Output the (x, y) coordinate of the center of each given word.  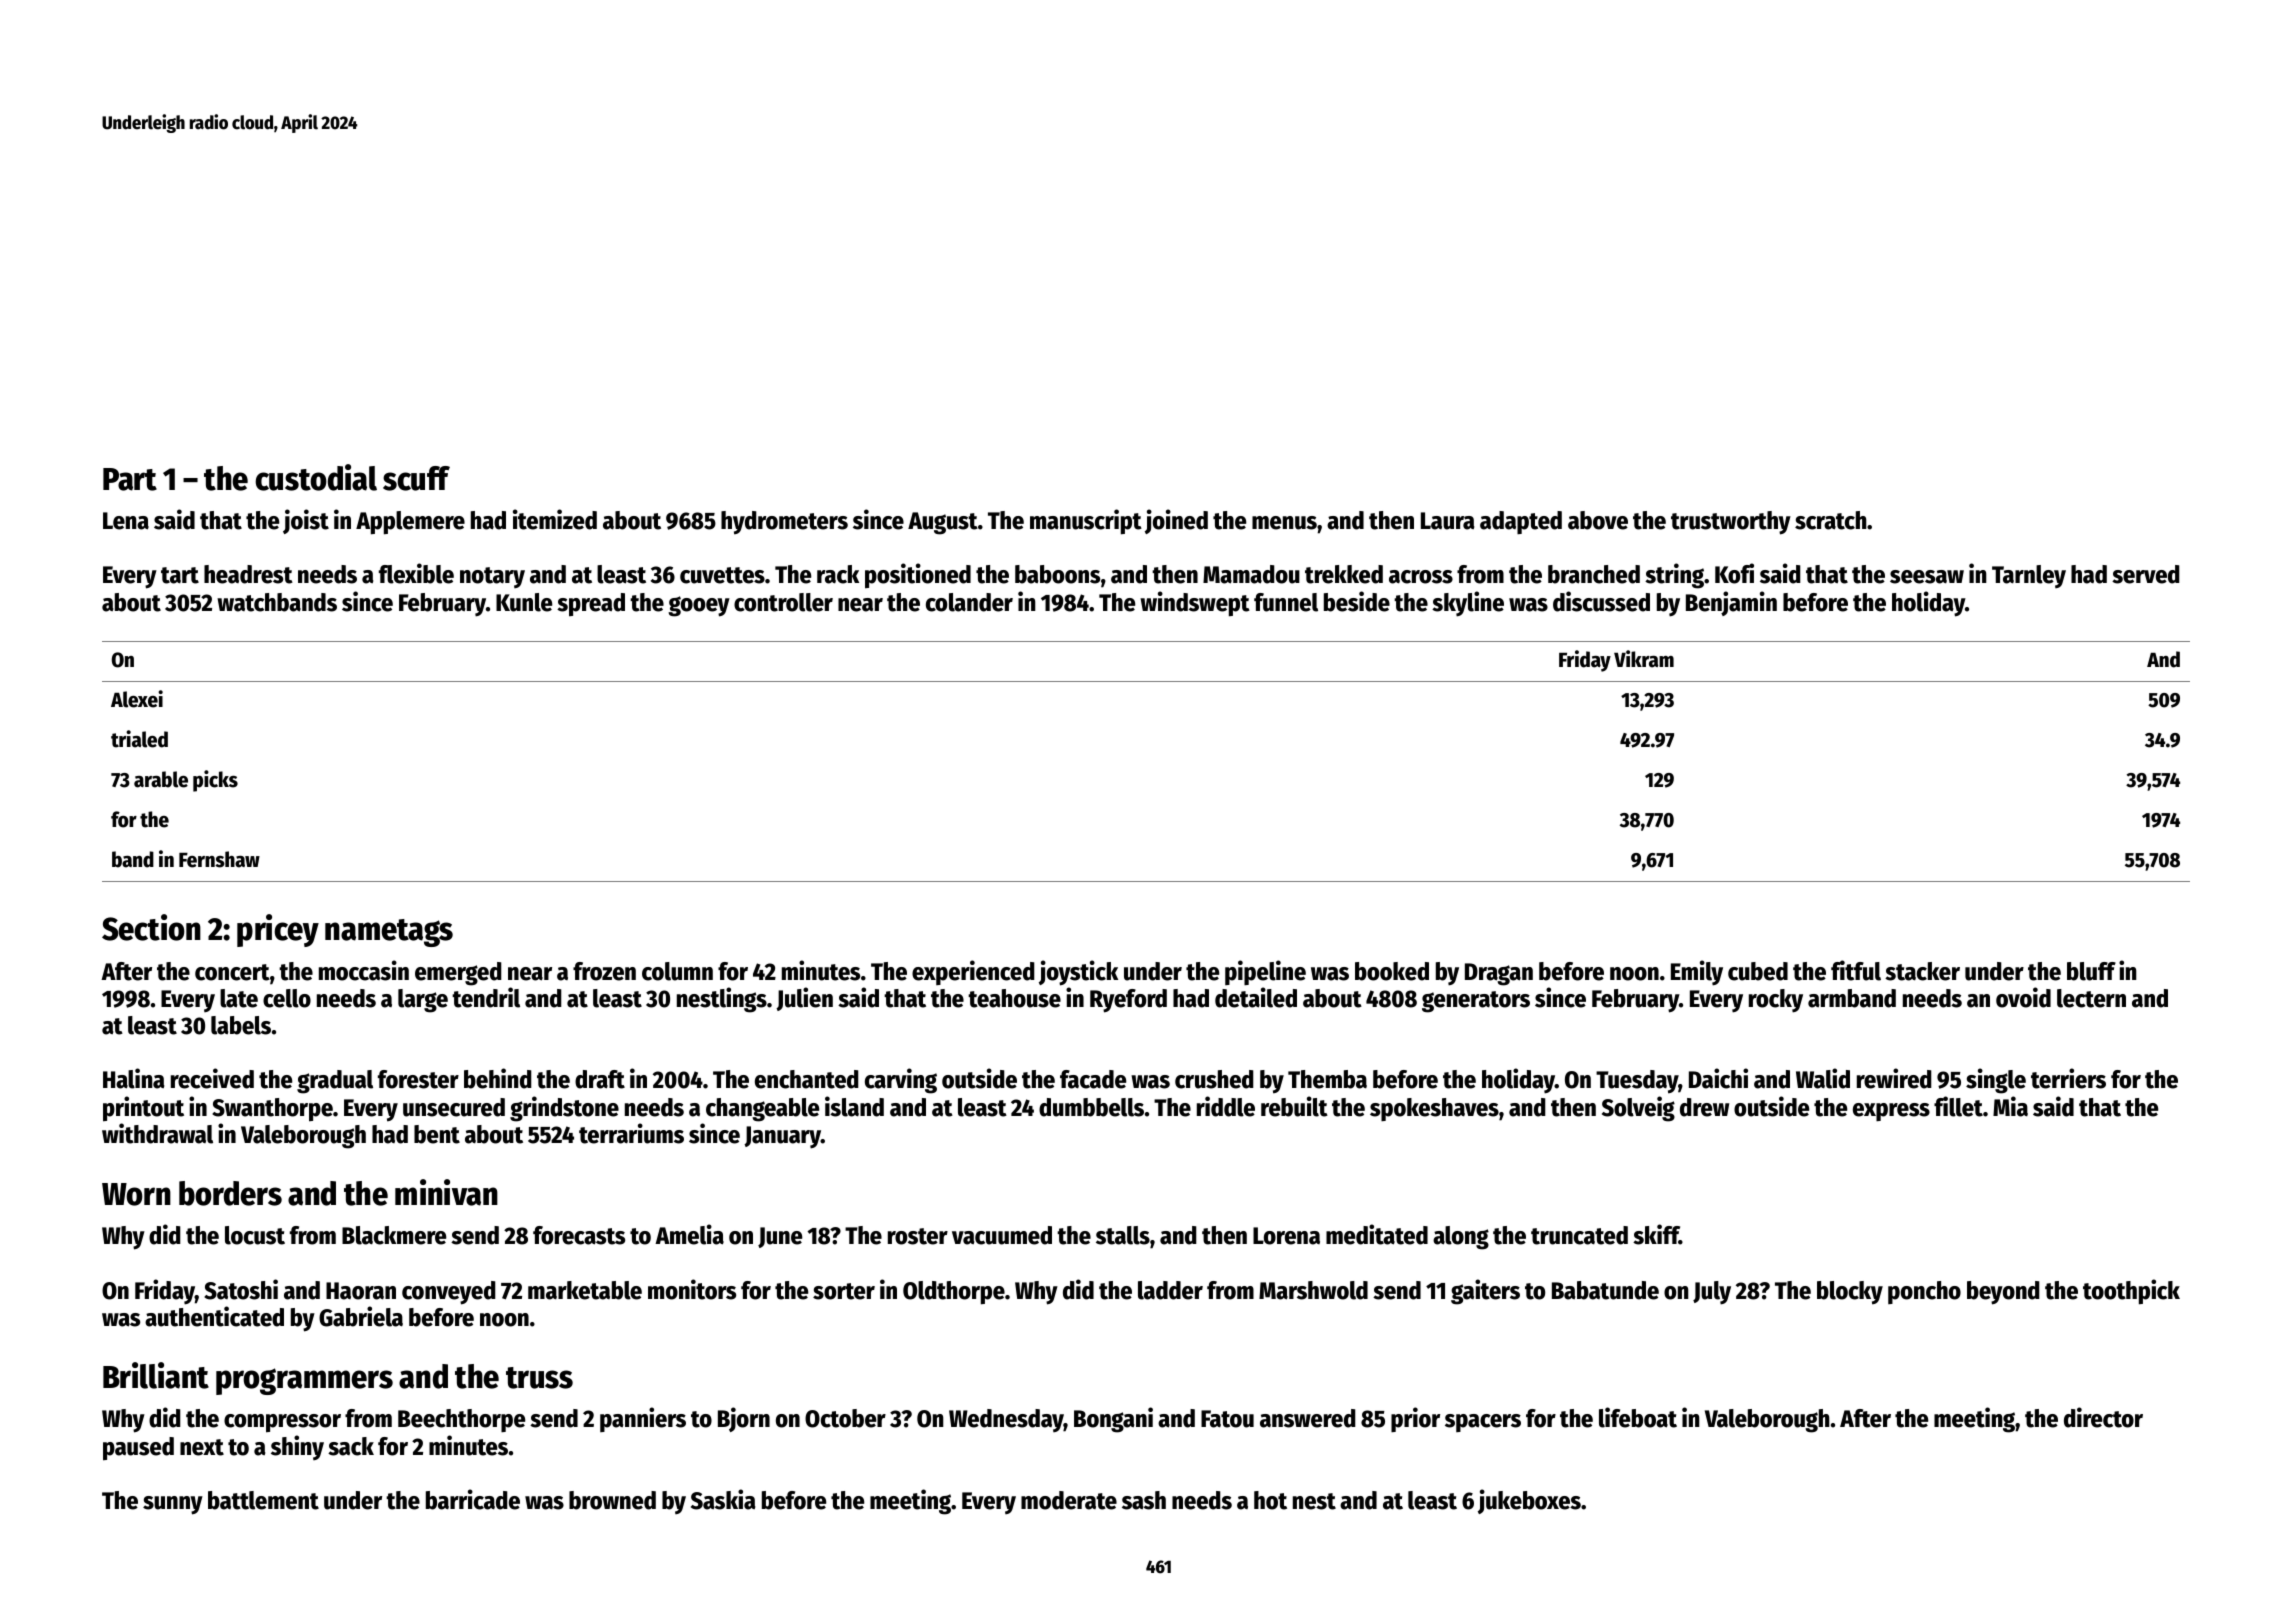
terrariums (631, 1133)
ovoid (2023, 997)
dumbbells (1091, 1107)
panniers (643, 1419)
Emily (1697, 973)
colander (969, 602)
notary (492, 577)
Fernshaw (219, 859)
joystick (1078, 973)
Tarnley (2029, 576)
